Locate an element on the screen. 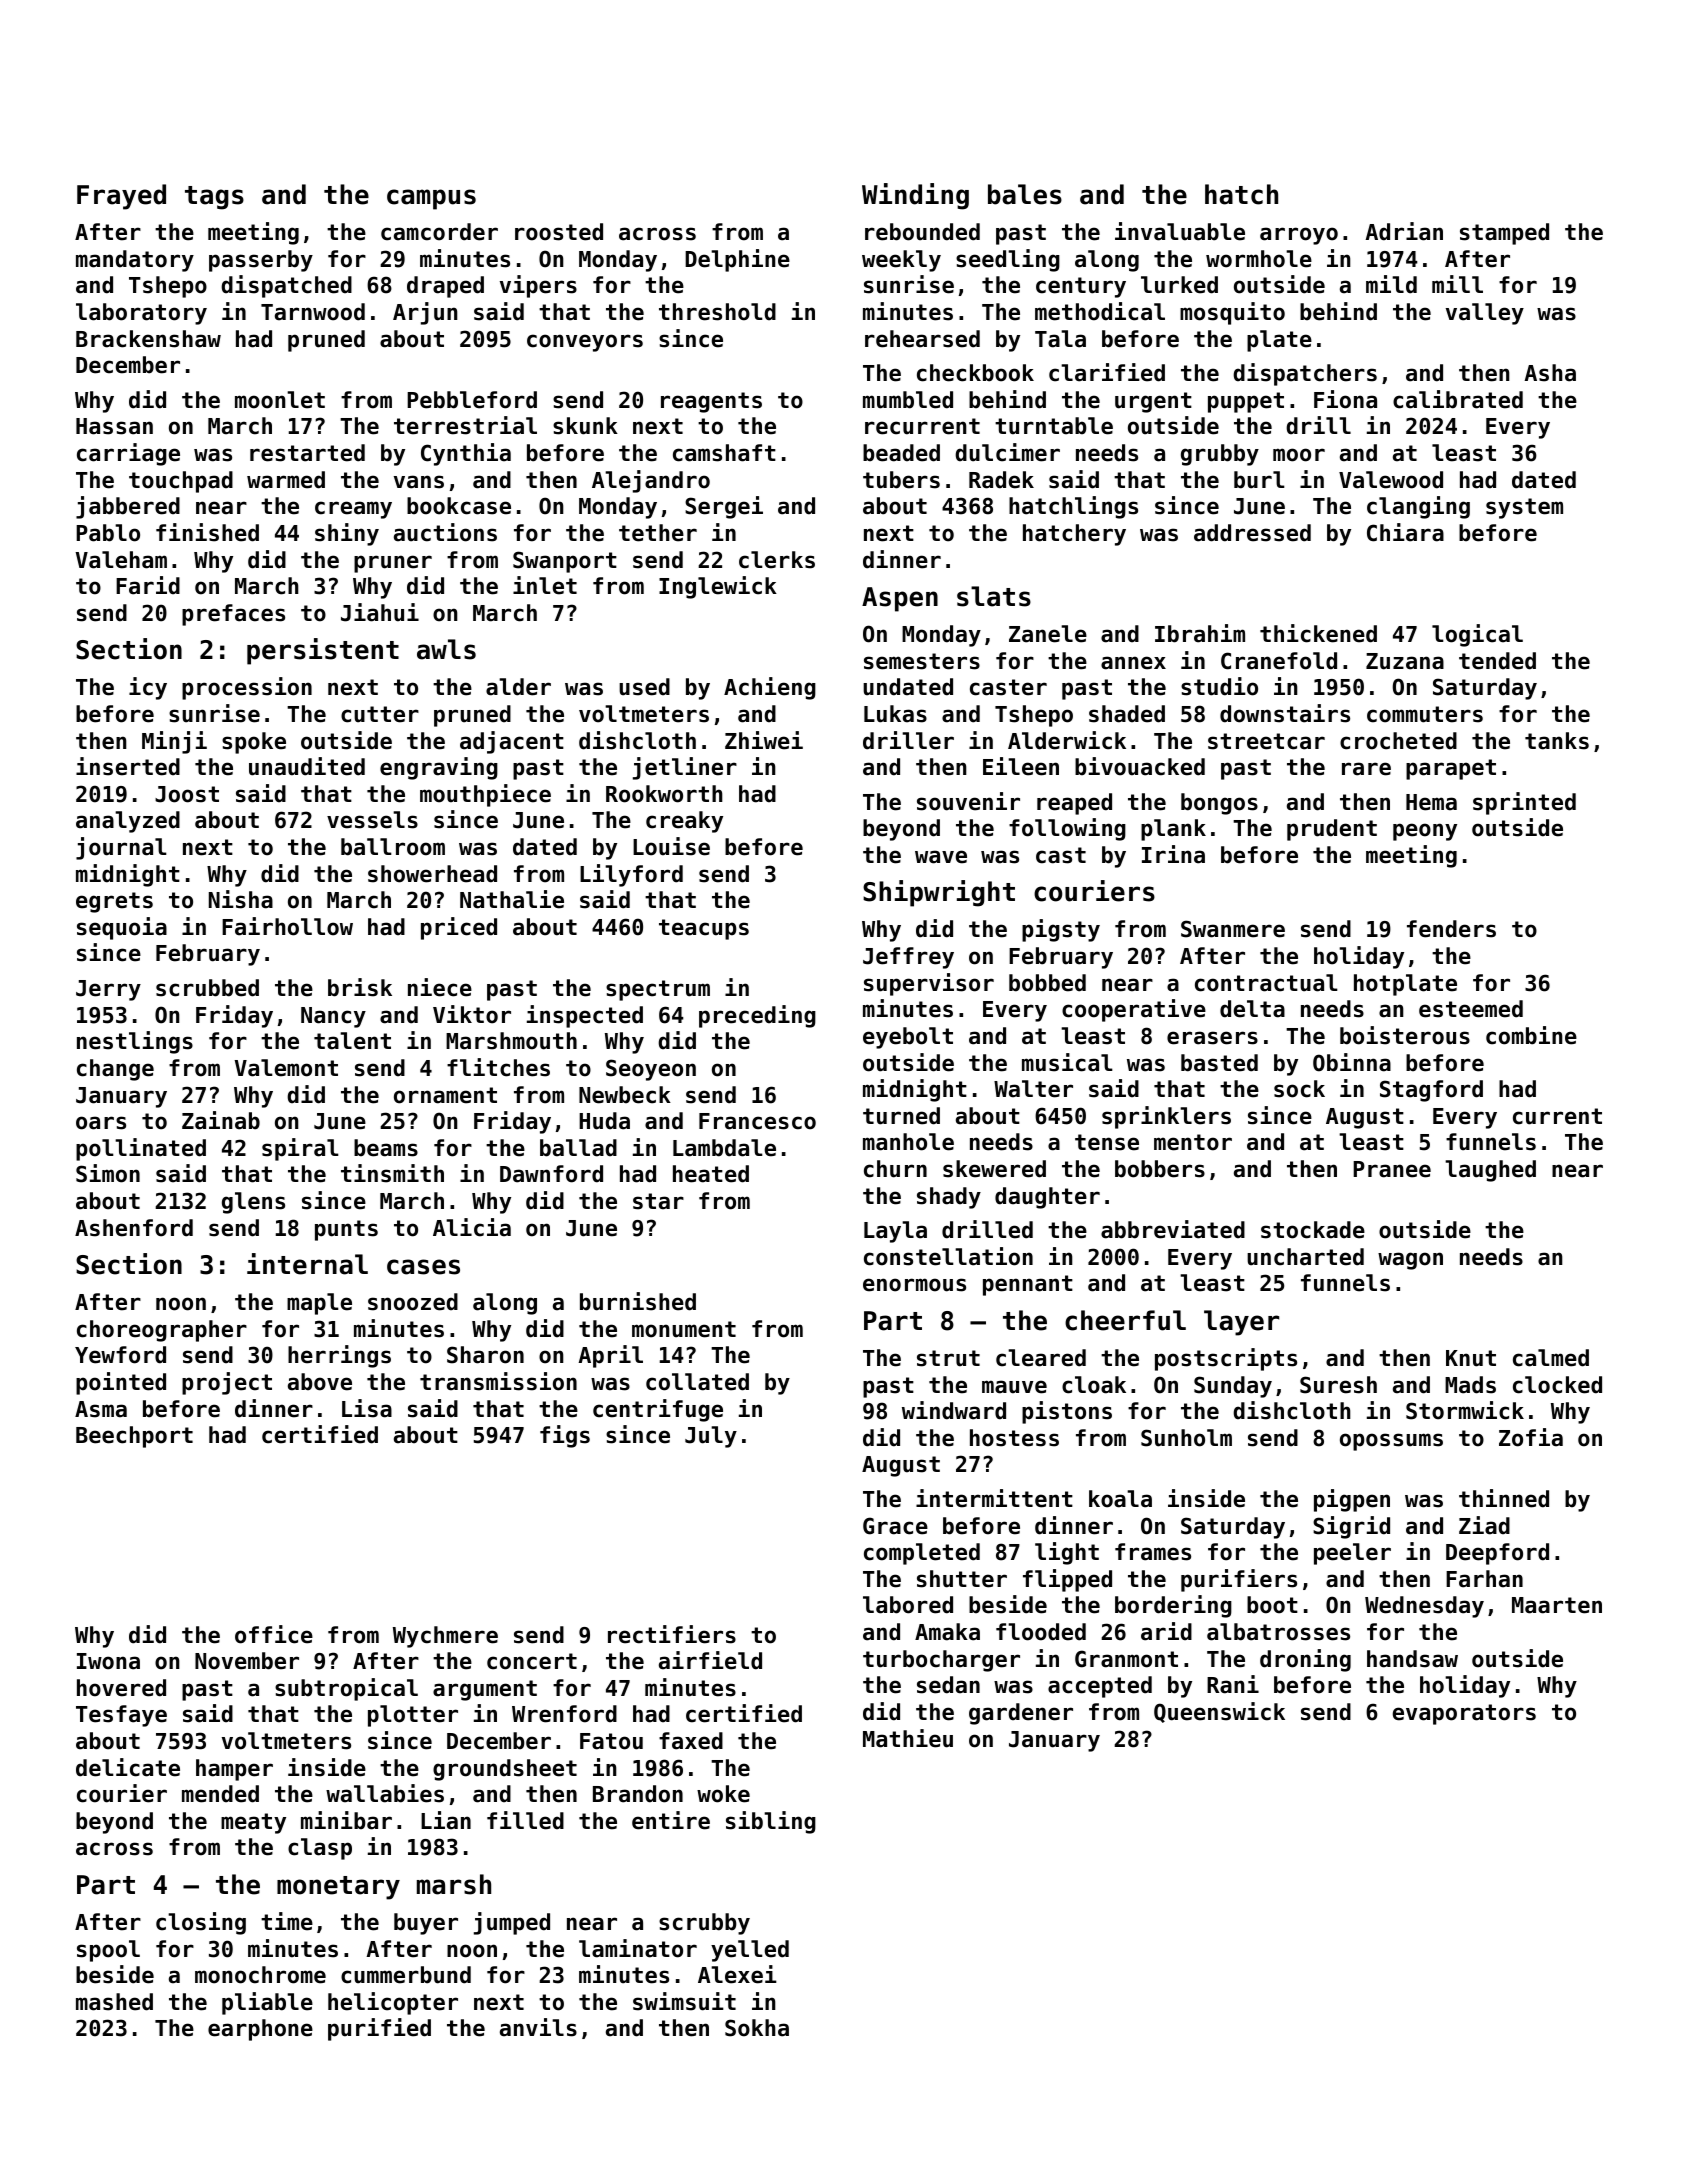  icy is located at coordinates (148, 688).
